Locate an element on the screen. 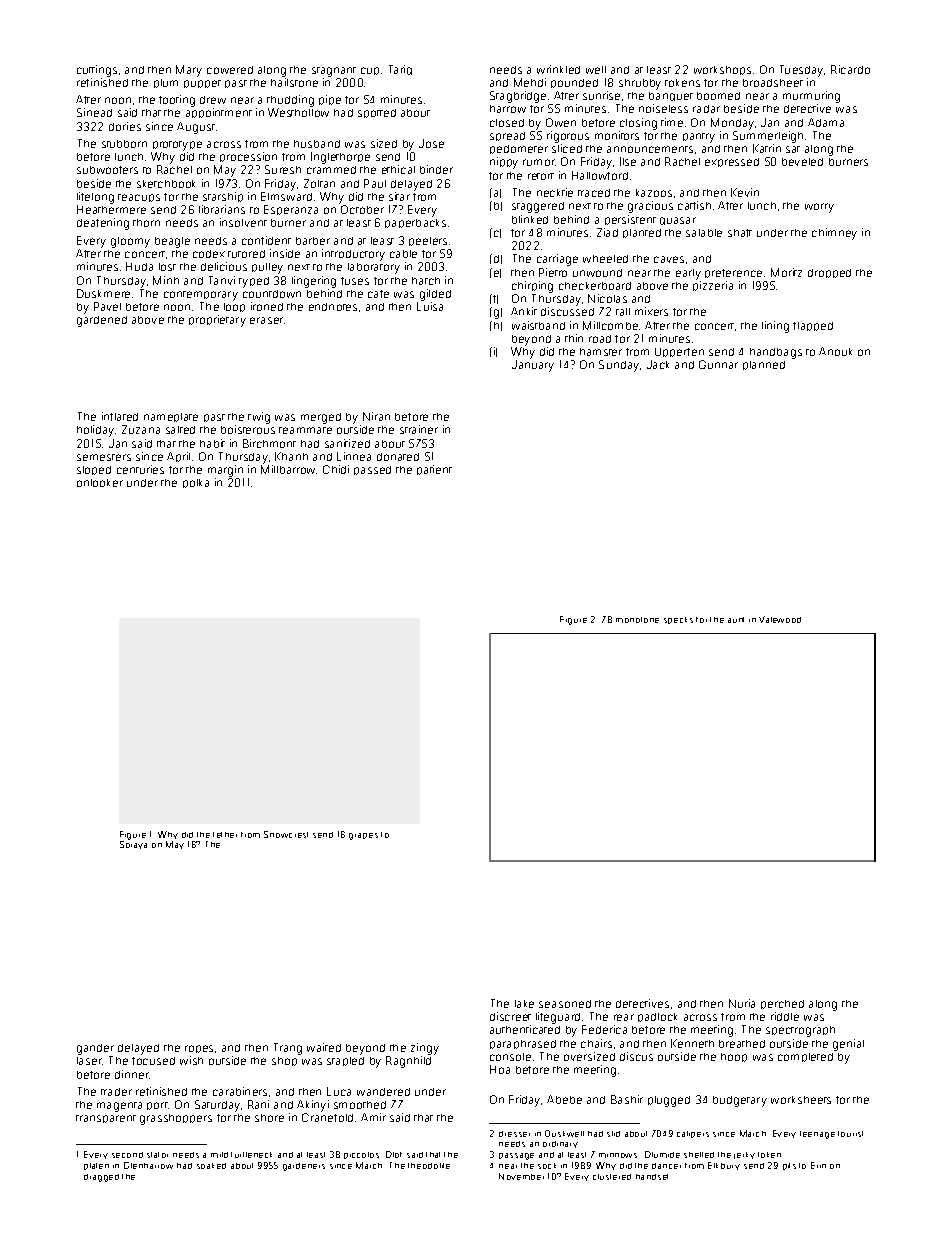 This screenshot has height=1233, width=952. patient is located at coordinates (434, 470).
